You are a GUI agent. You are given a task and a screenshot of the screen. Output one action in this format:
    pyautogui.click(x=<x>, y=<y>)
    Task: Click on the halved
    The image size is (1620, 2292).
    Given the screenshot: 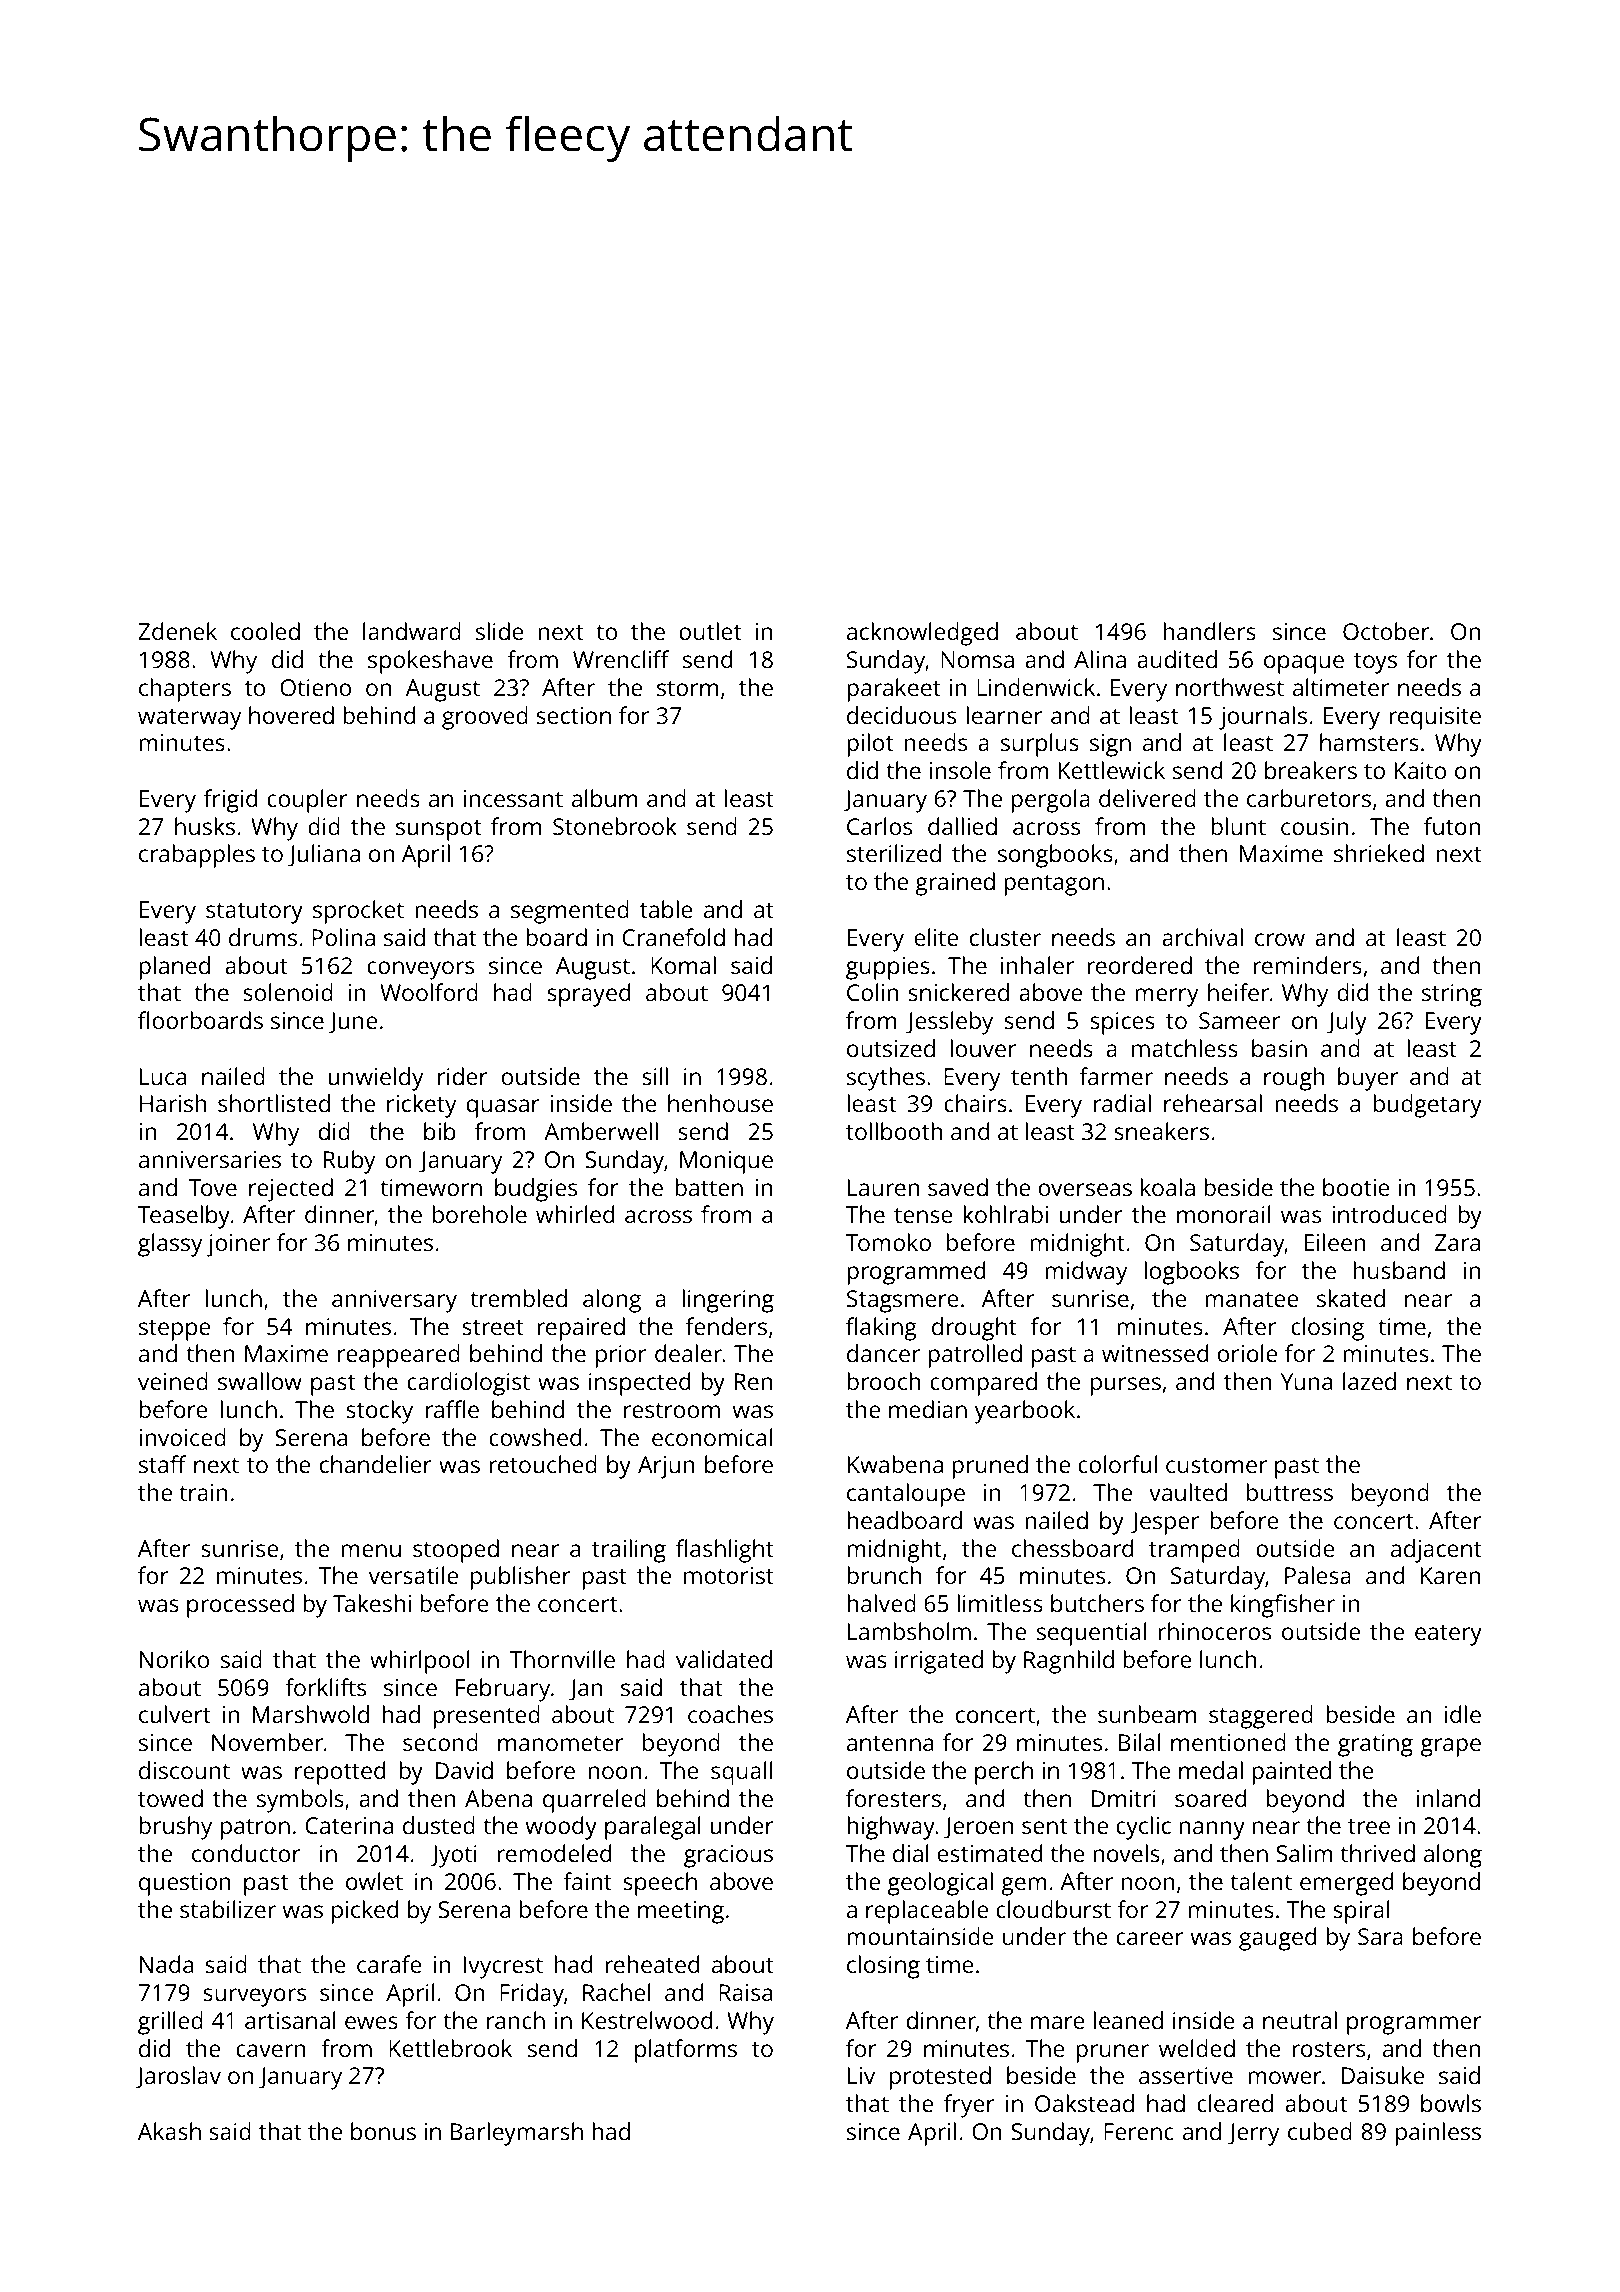 What is the action you would take?
    pyautogui.click(x=881, y=1603)
